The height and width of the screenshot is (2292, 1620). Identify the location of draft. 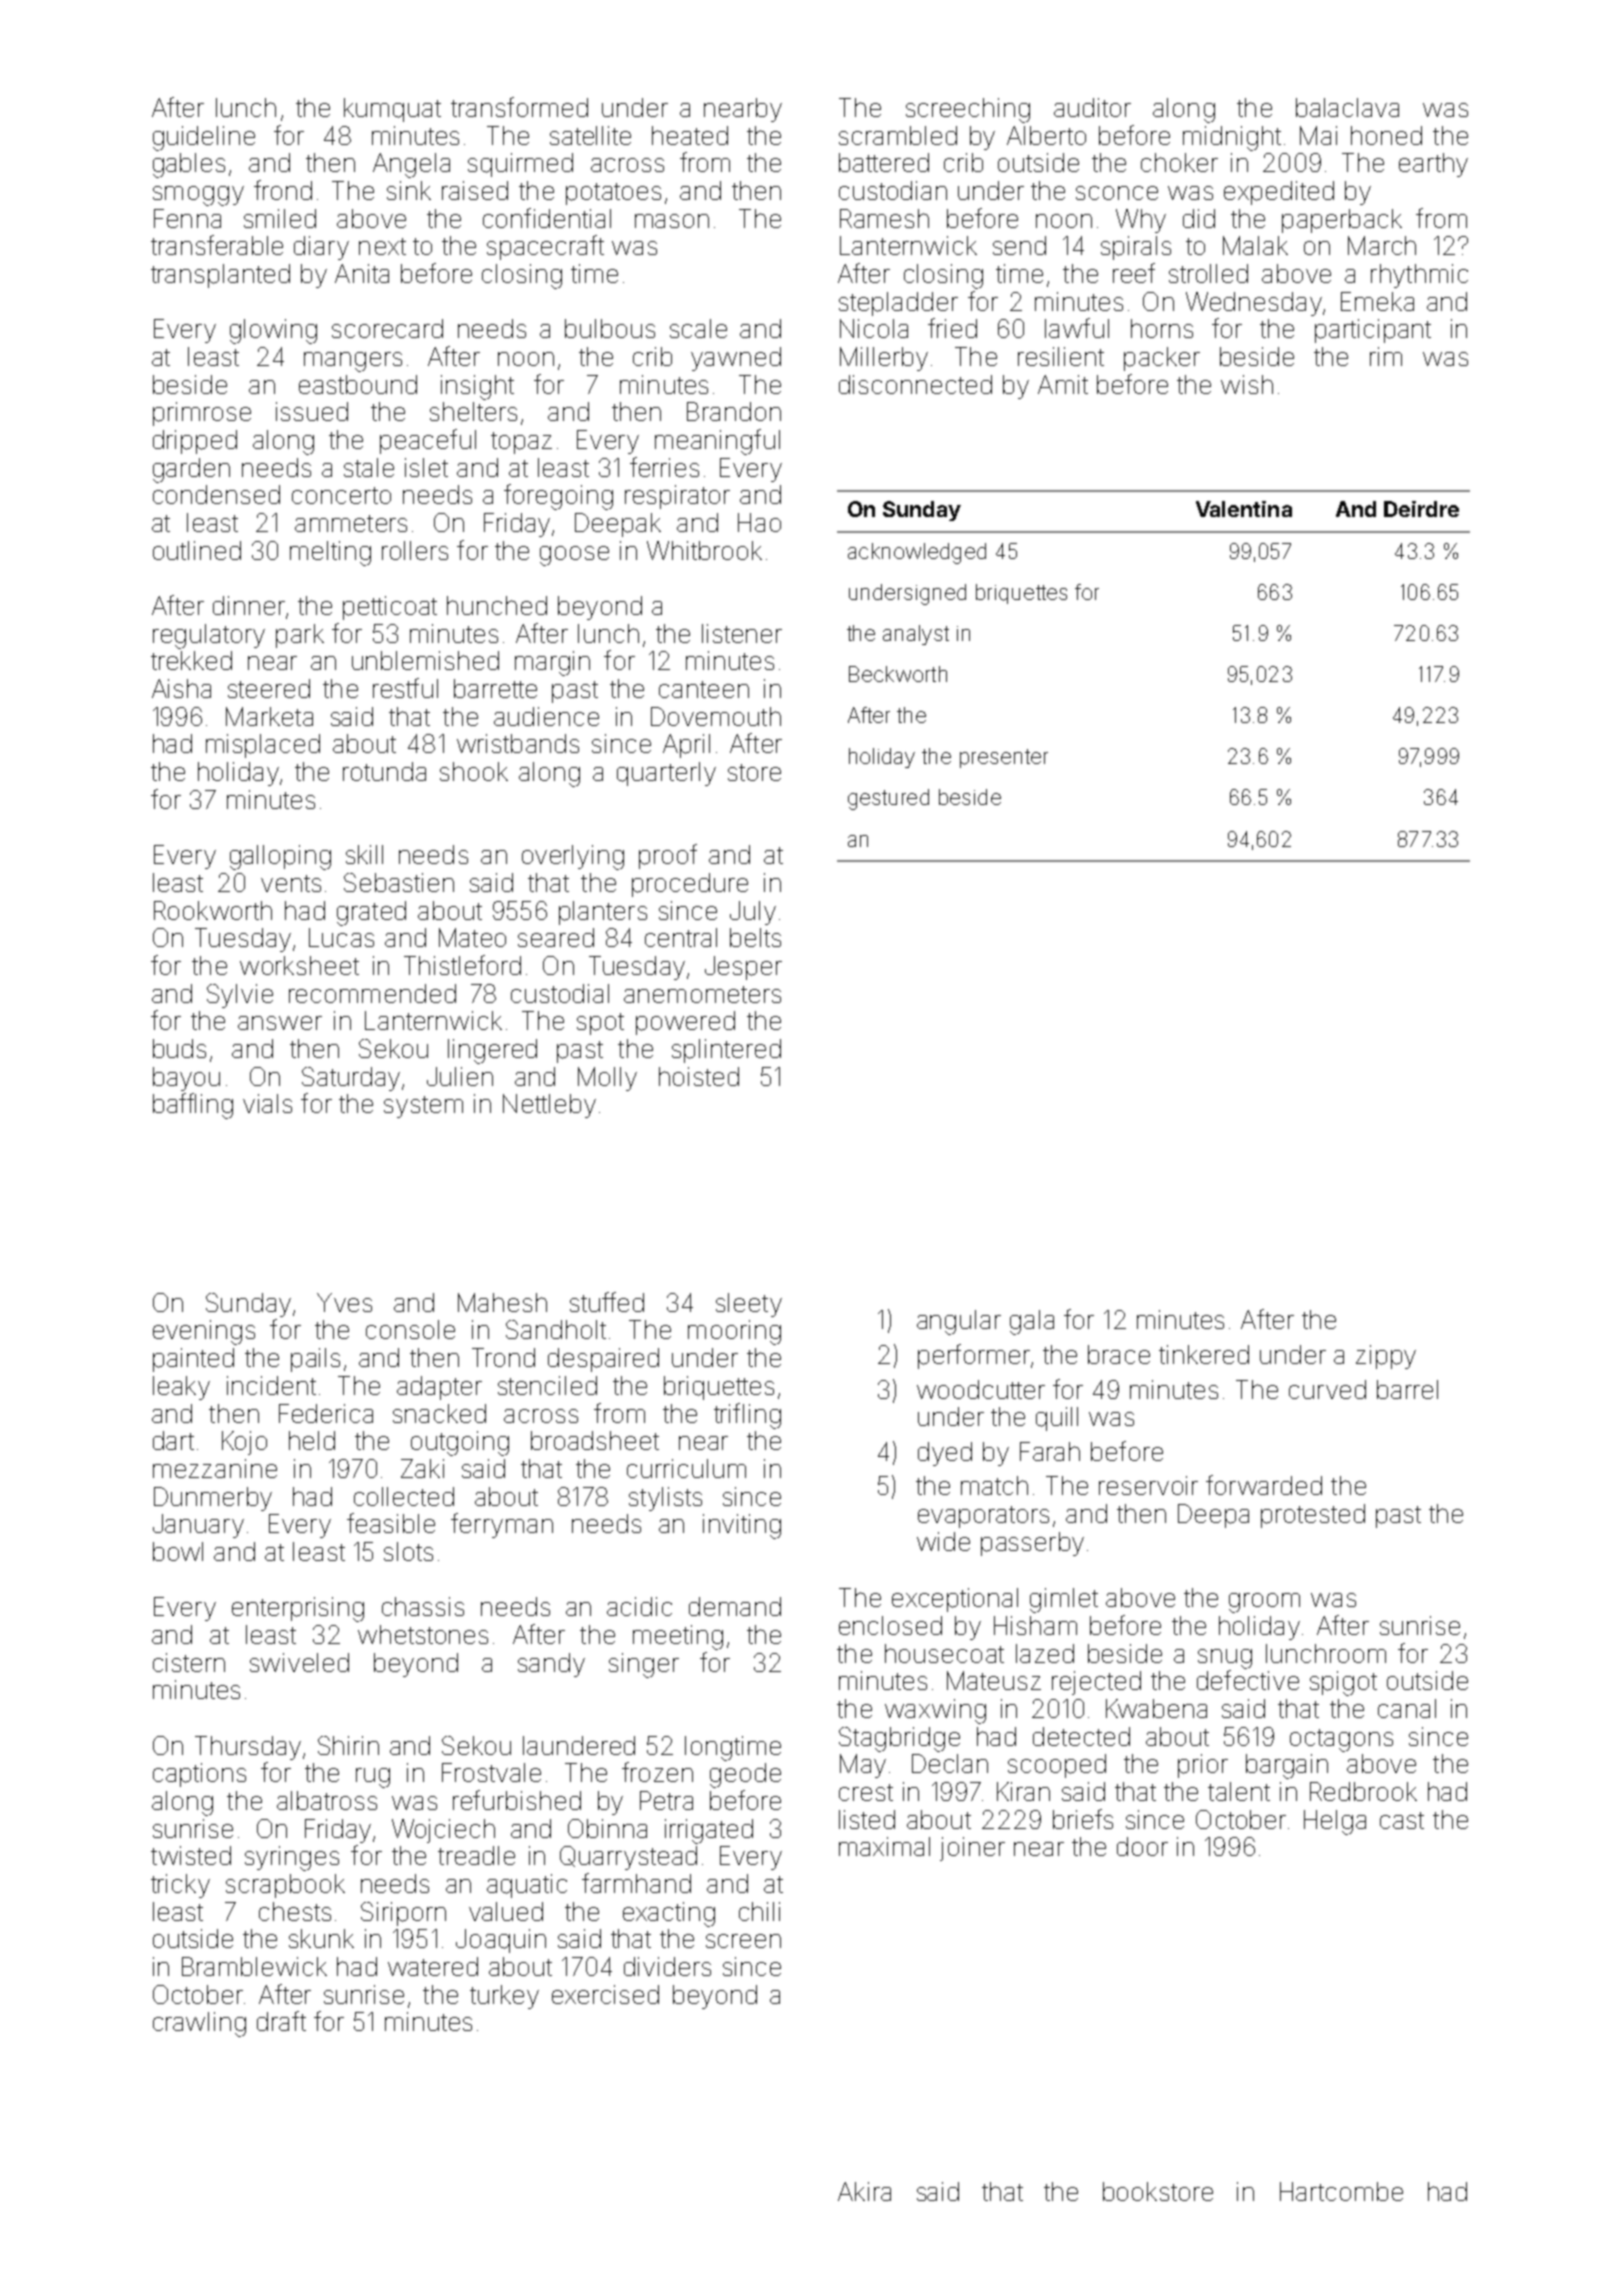
(281, 2021).
